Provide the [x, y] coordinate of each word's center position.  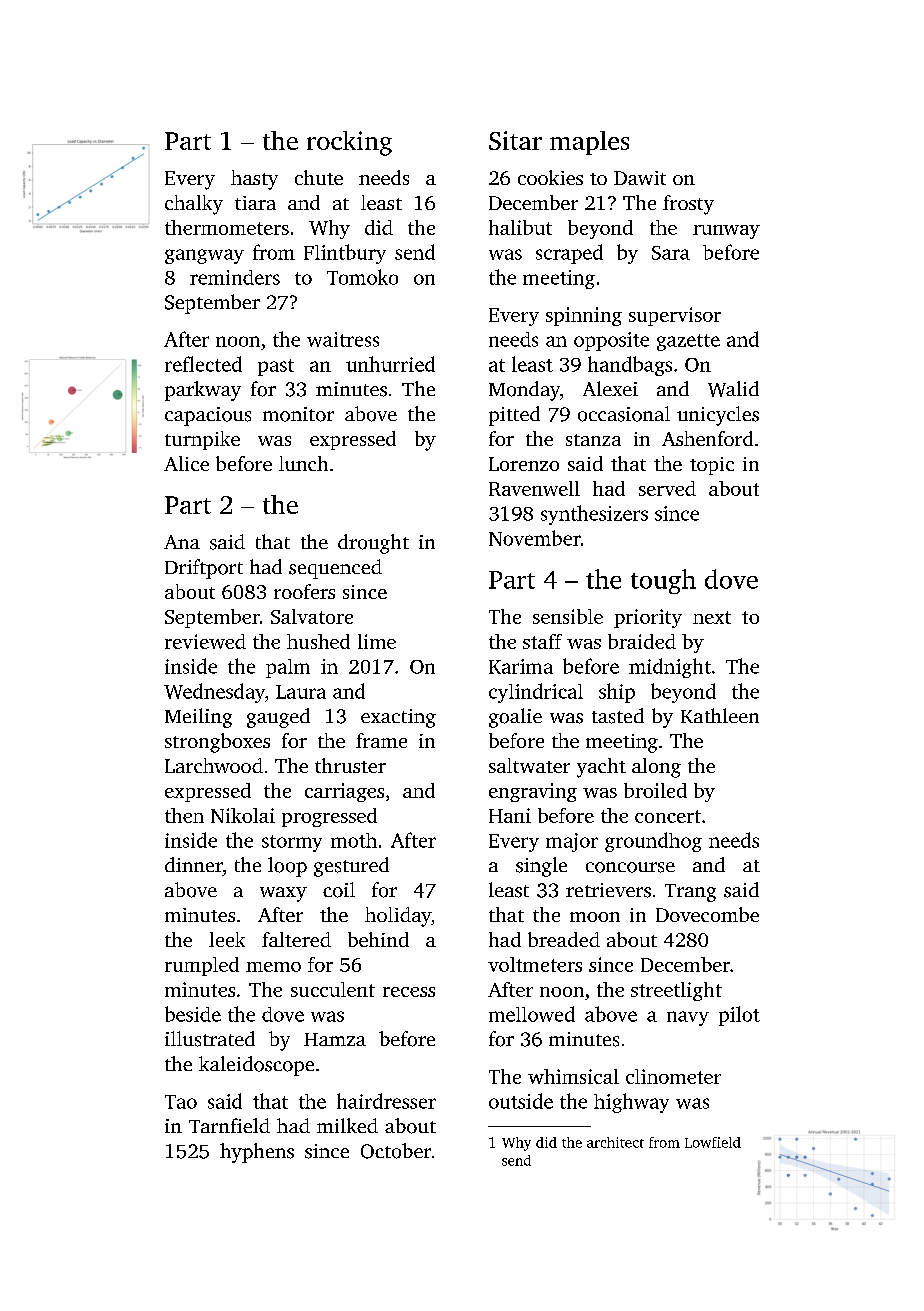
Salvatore [312, 616]
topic [712, 466]
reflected [203, 364]
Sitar [515, 140]
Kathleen [720, 715]
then [184, 815]
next [712, 617]
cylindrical [536, 693]
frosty [688, 205]
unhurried [390, 364]
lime [377, 641]
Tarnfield [229, 1125]
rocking [349, 143]
